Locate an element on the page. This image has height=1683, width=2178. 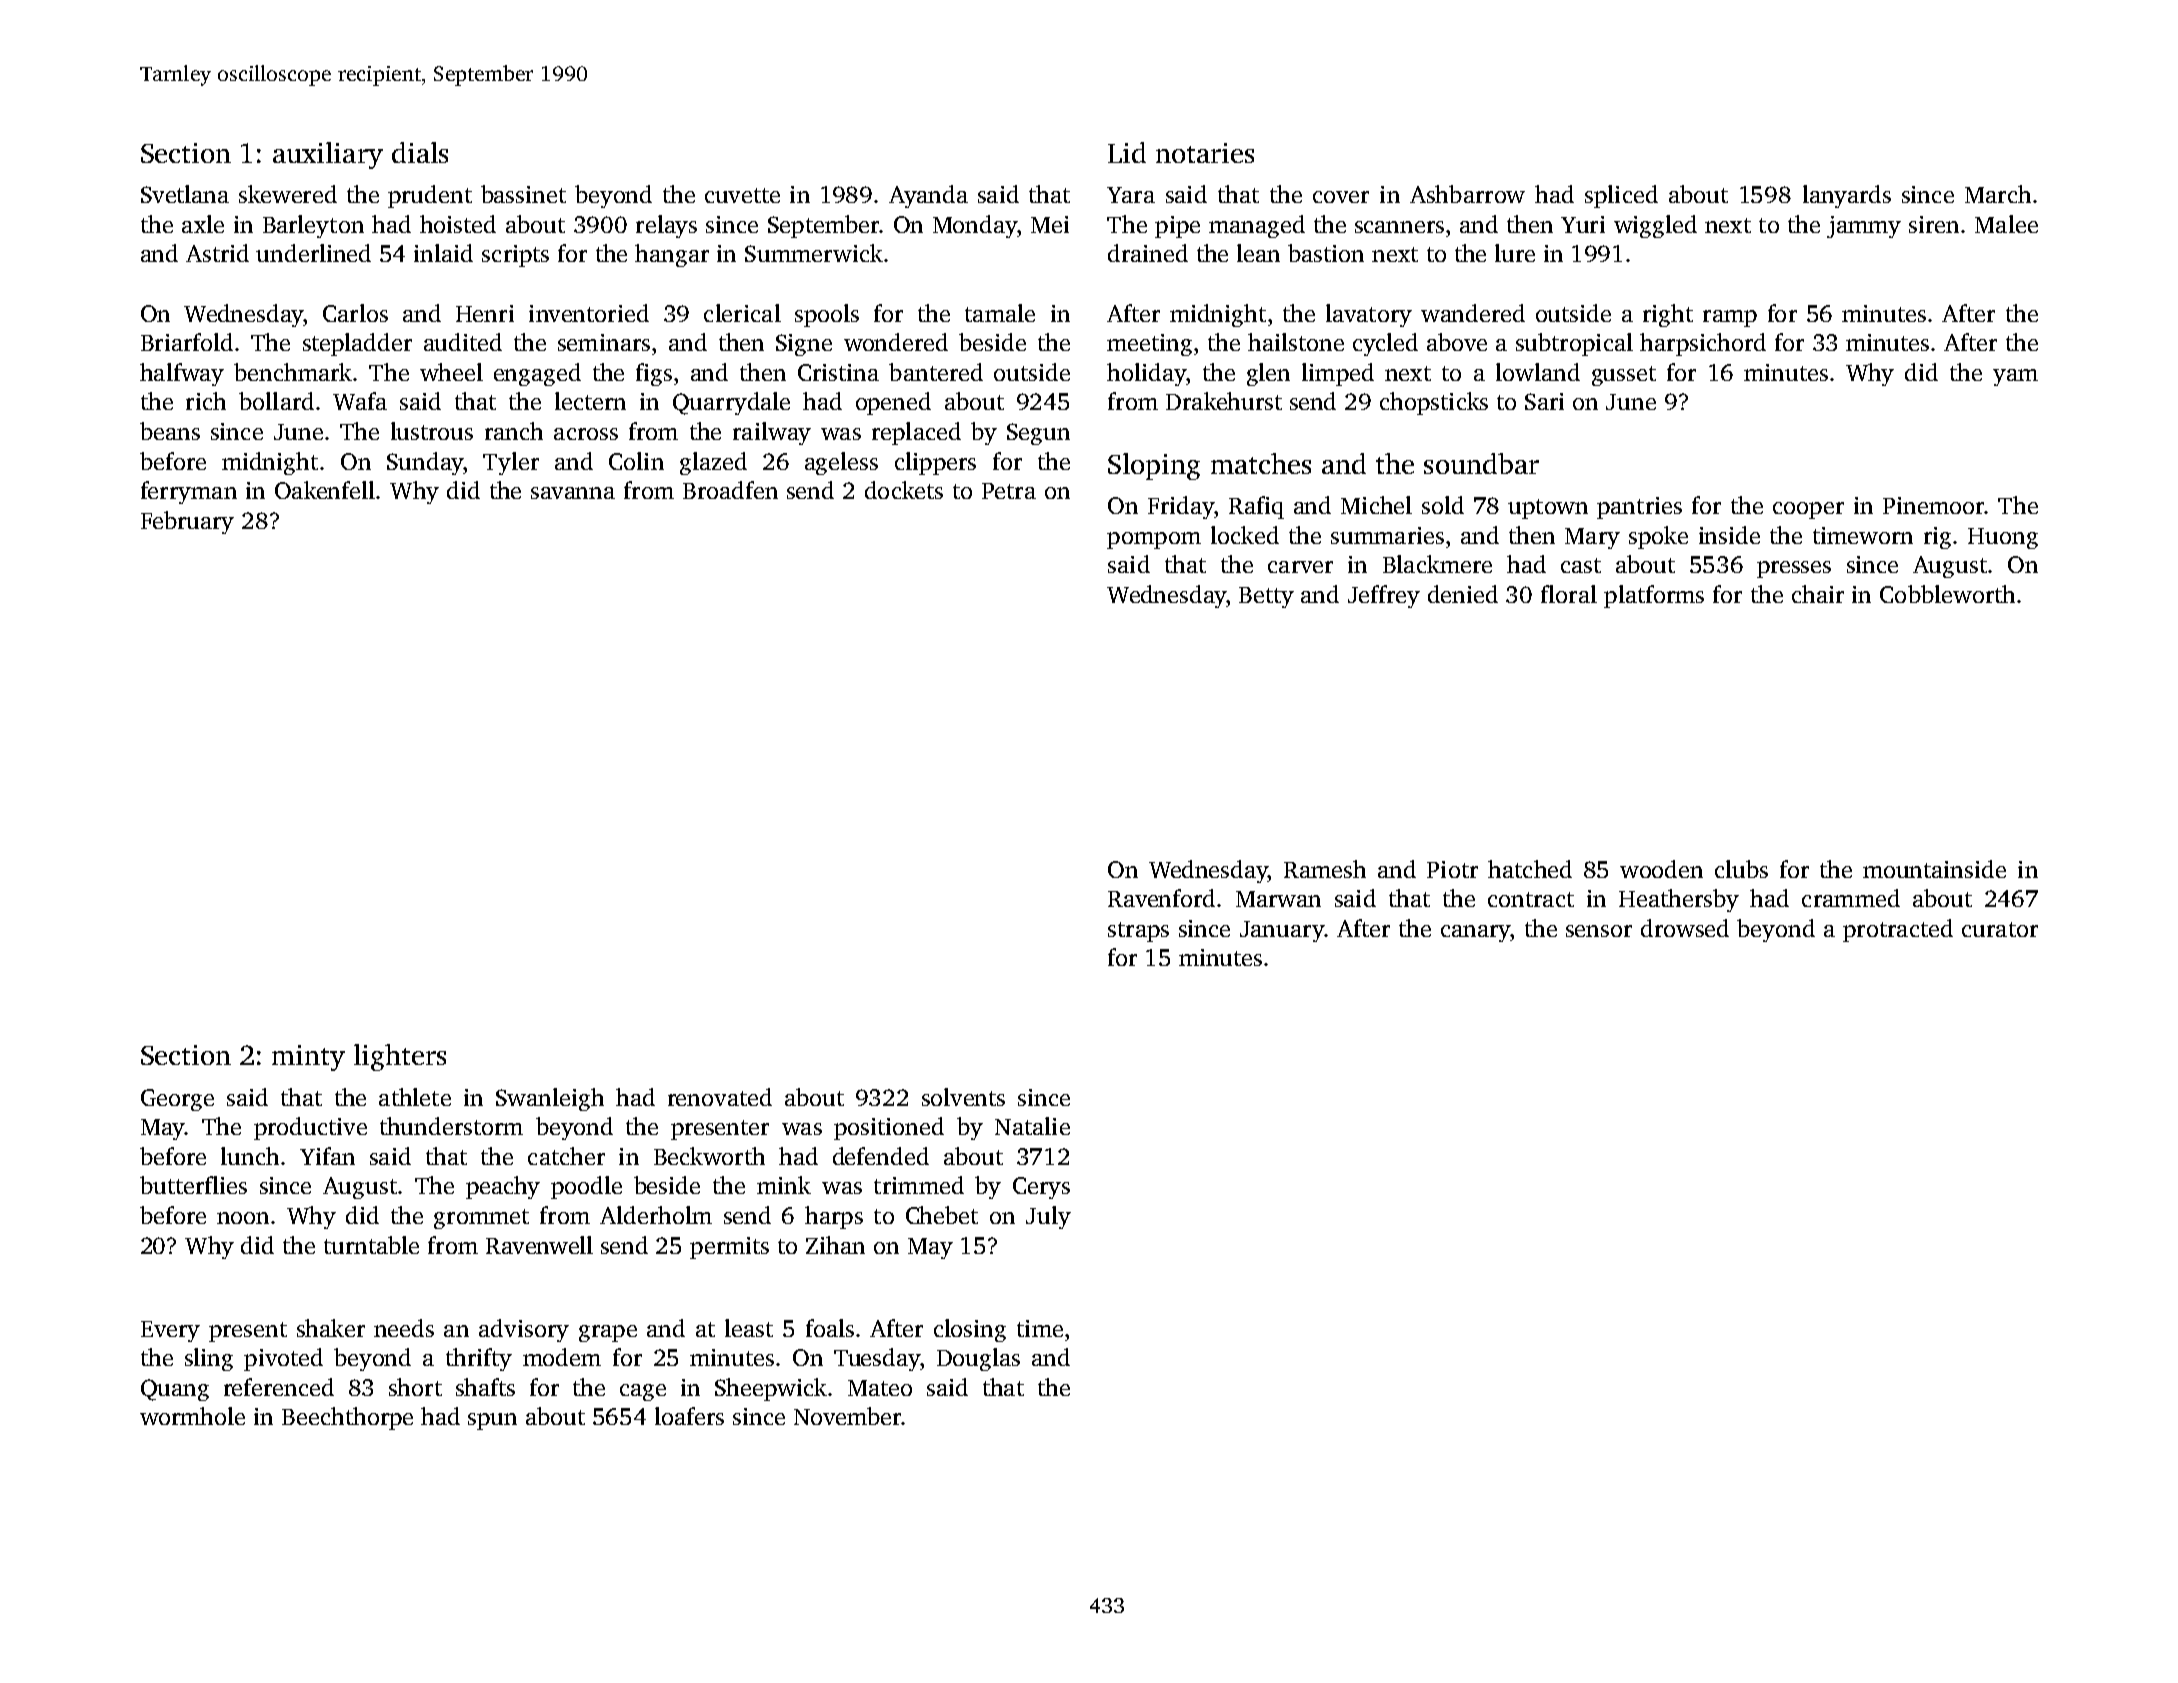
productive is located at coordinates (310, 1128).
